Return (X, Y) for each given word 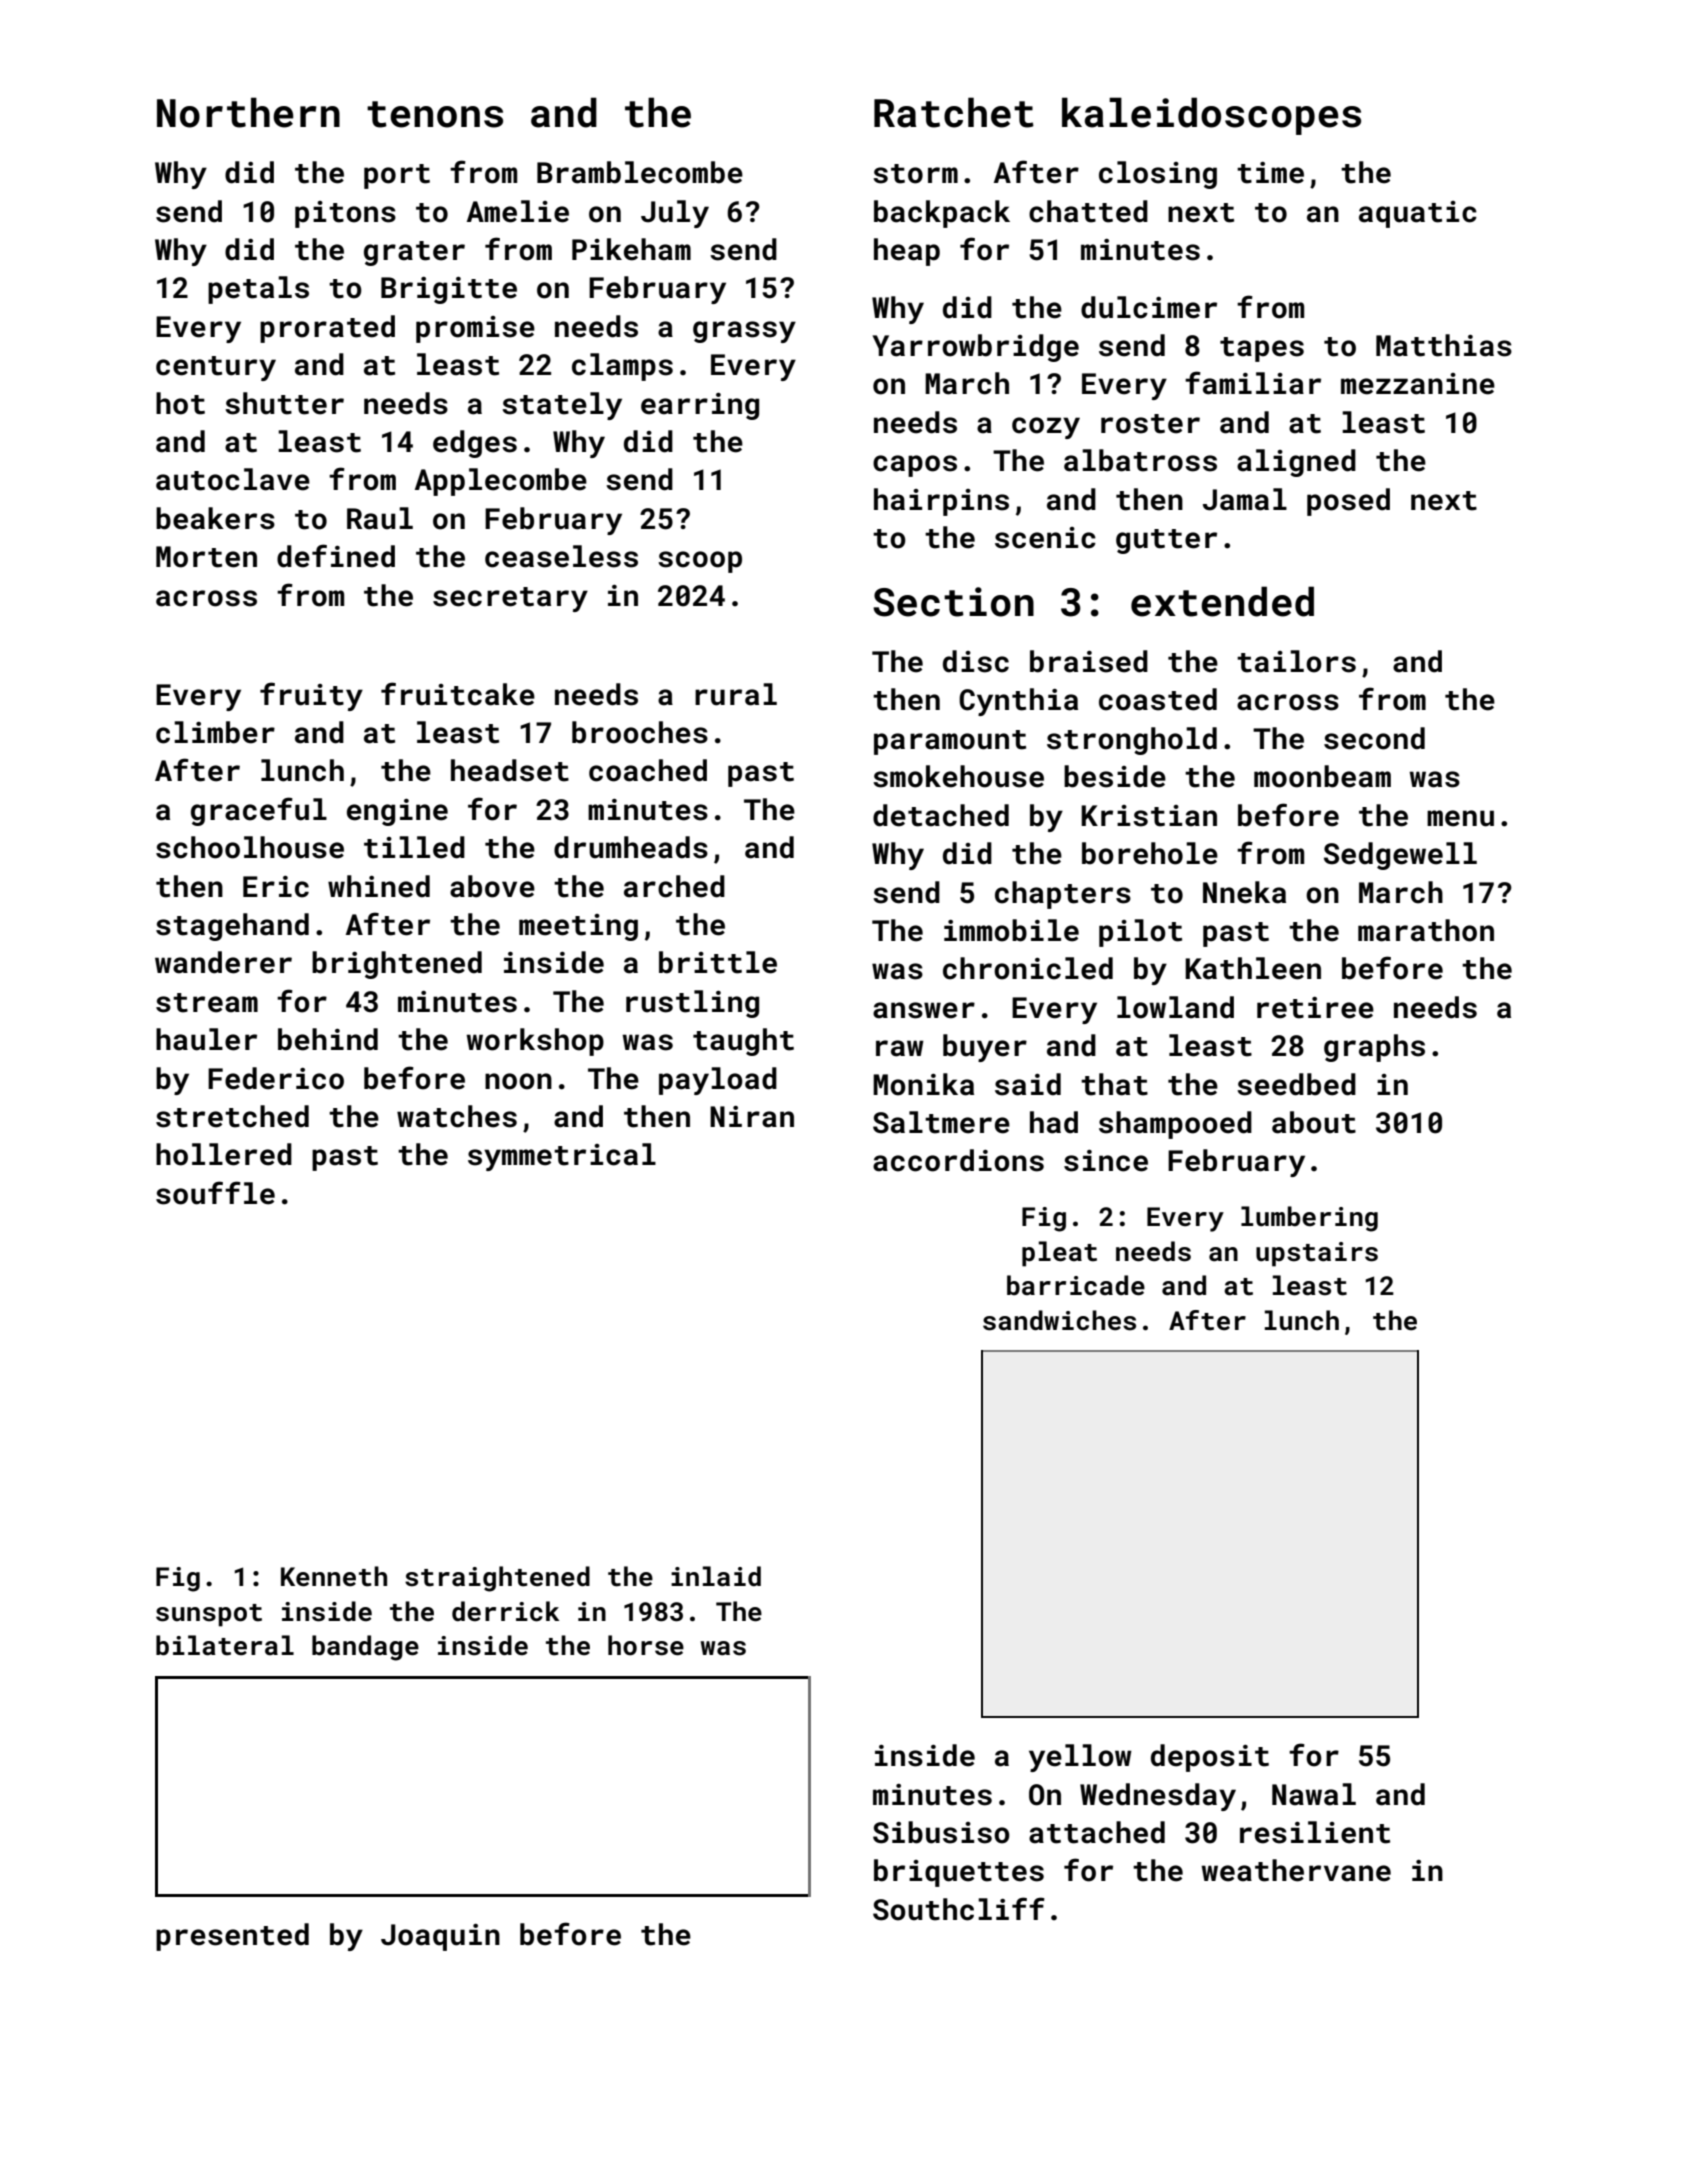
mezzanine (1418, 384)
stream (207, 1003)
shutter (284, 403)
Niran (752, 1117)
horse (646, 1645)
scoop (700, 562)
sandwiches (1059, 1320)
